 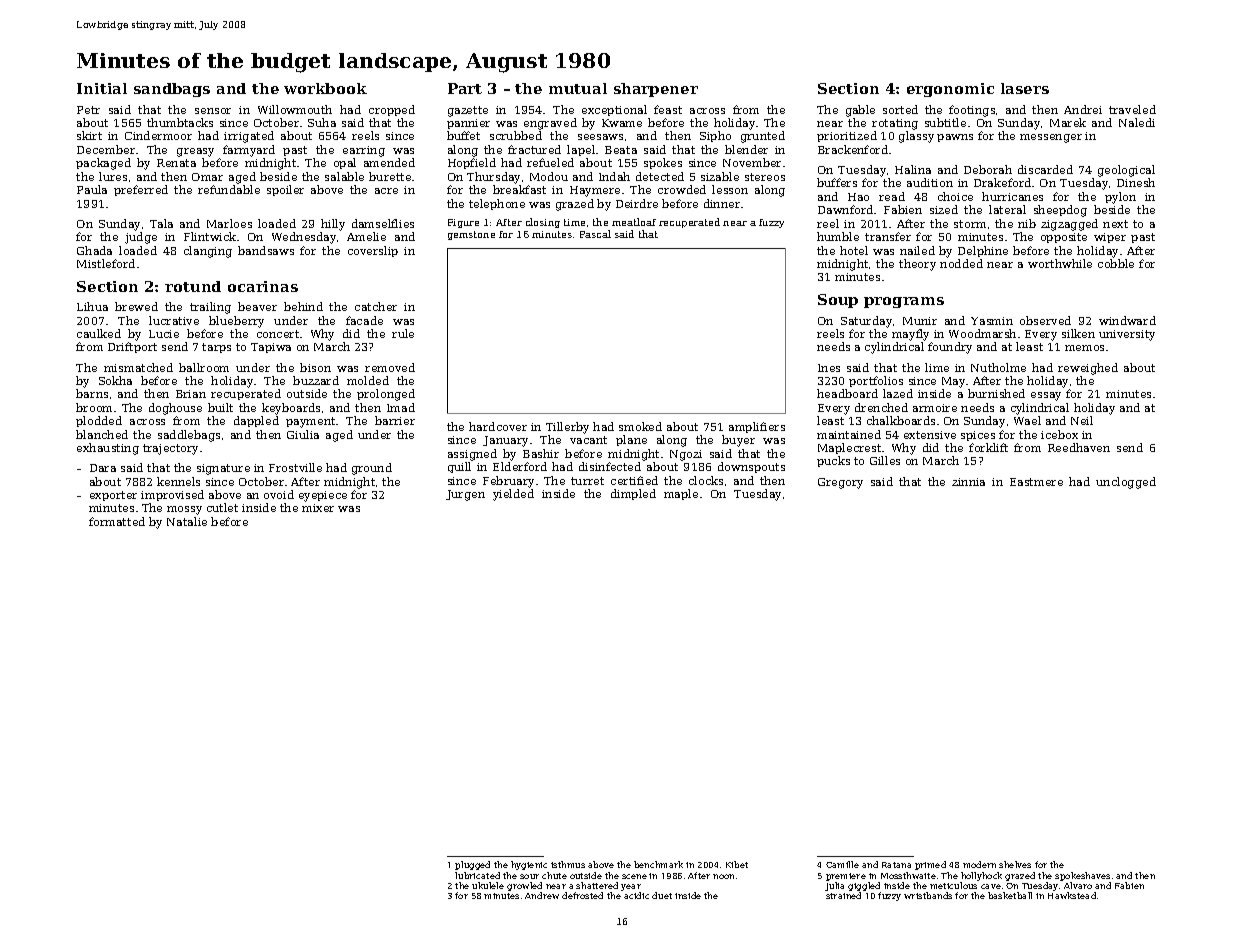 I want to click on spoiler, so click(x=285, y=190).
